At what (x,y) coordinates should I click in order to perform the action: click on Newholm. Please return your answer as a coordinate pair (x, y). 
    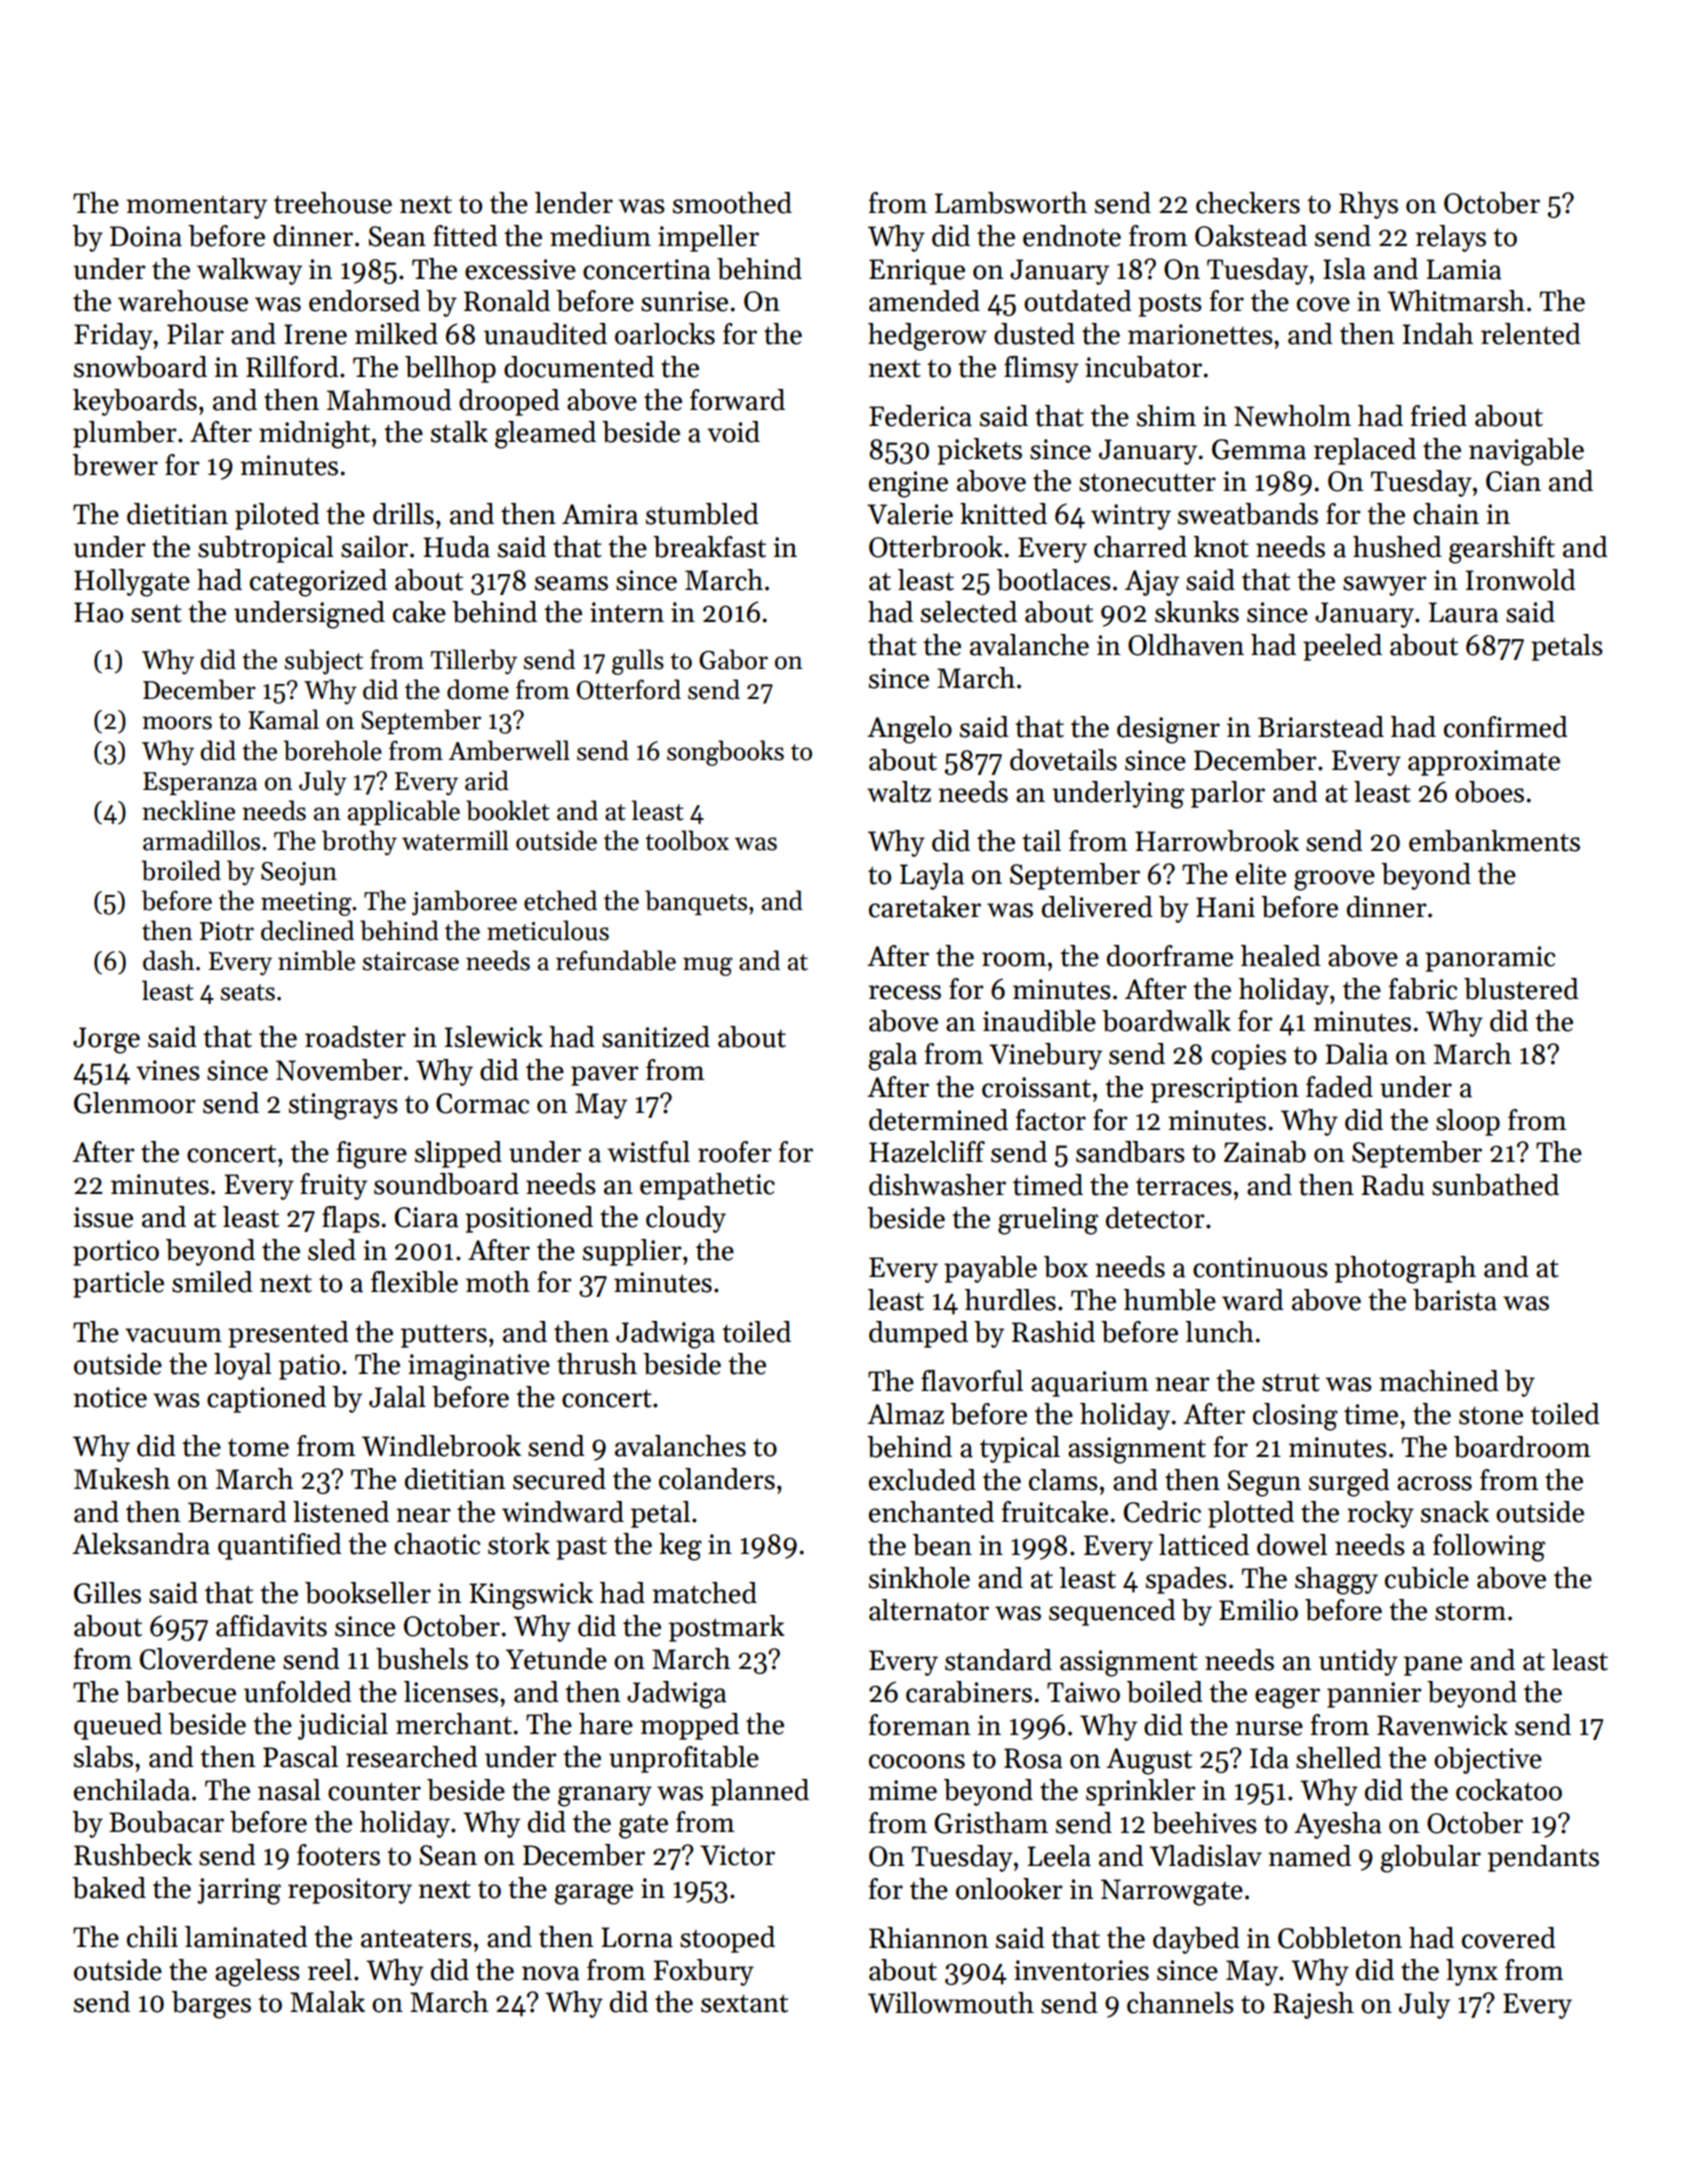
    Looking at the image, I should click on (1292, 416).
